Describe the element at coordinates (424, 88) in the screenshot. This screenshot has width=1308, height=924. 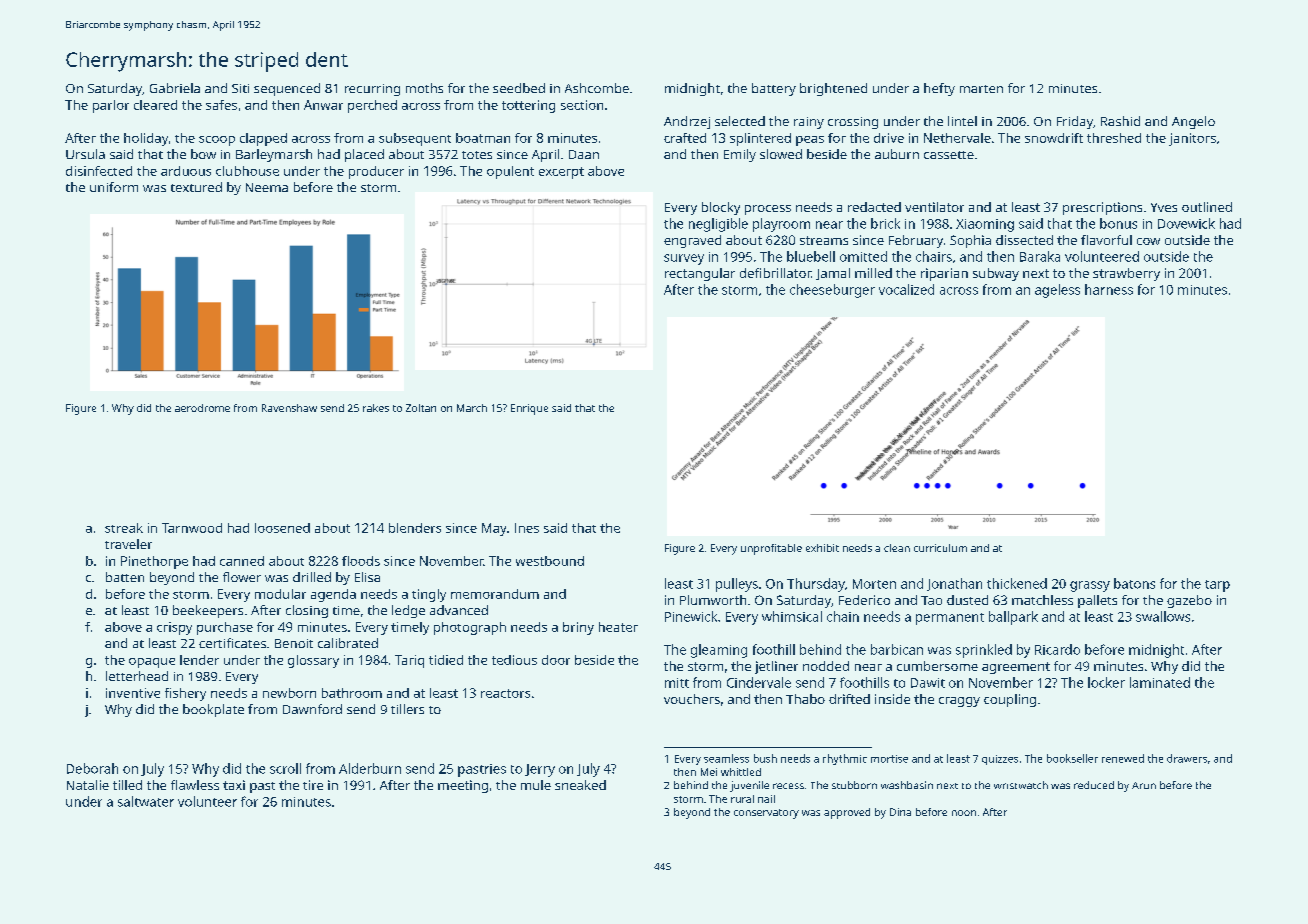
I see `moths` at that location.
